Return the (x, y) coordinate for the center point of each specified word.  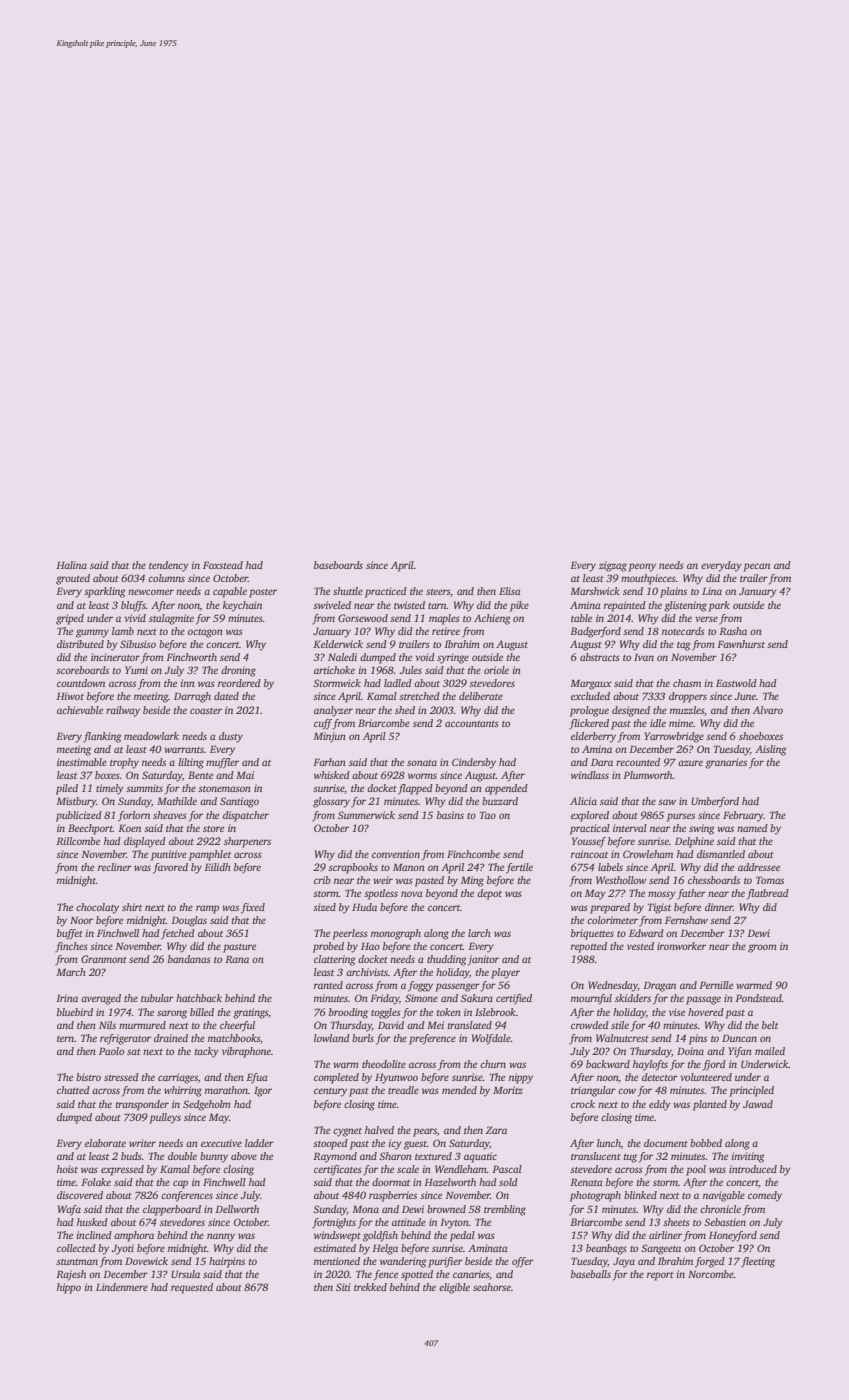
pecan (756, 567)
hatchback (199, 998)
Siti (343, 1287)
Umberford (715, 802)
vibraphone (246, 1052)
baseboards (338, 565)
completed (336, 1078)
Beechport (90, 829)
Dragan (660, 986)
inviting (748, 1157)
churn (493, 1064)
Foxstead (223, 565)
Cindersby (474, 763)
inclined (94, 1235)
